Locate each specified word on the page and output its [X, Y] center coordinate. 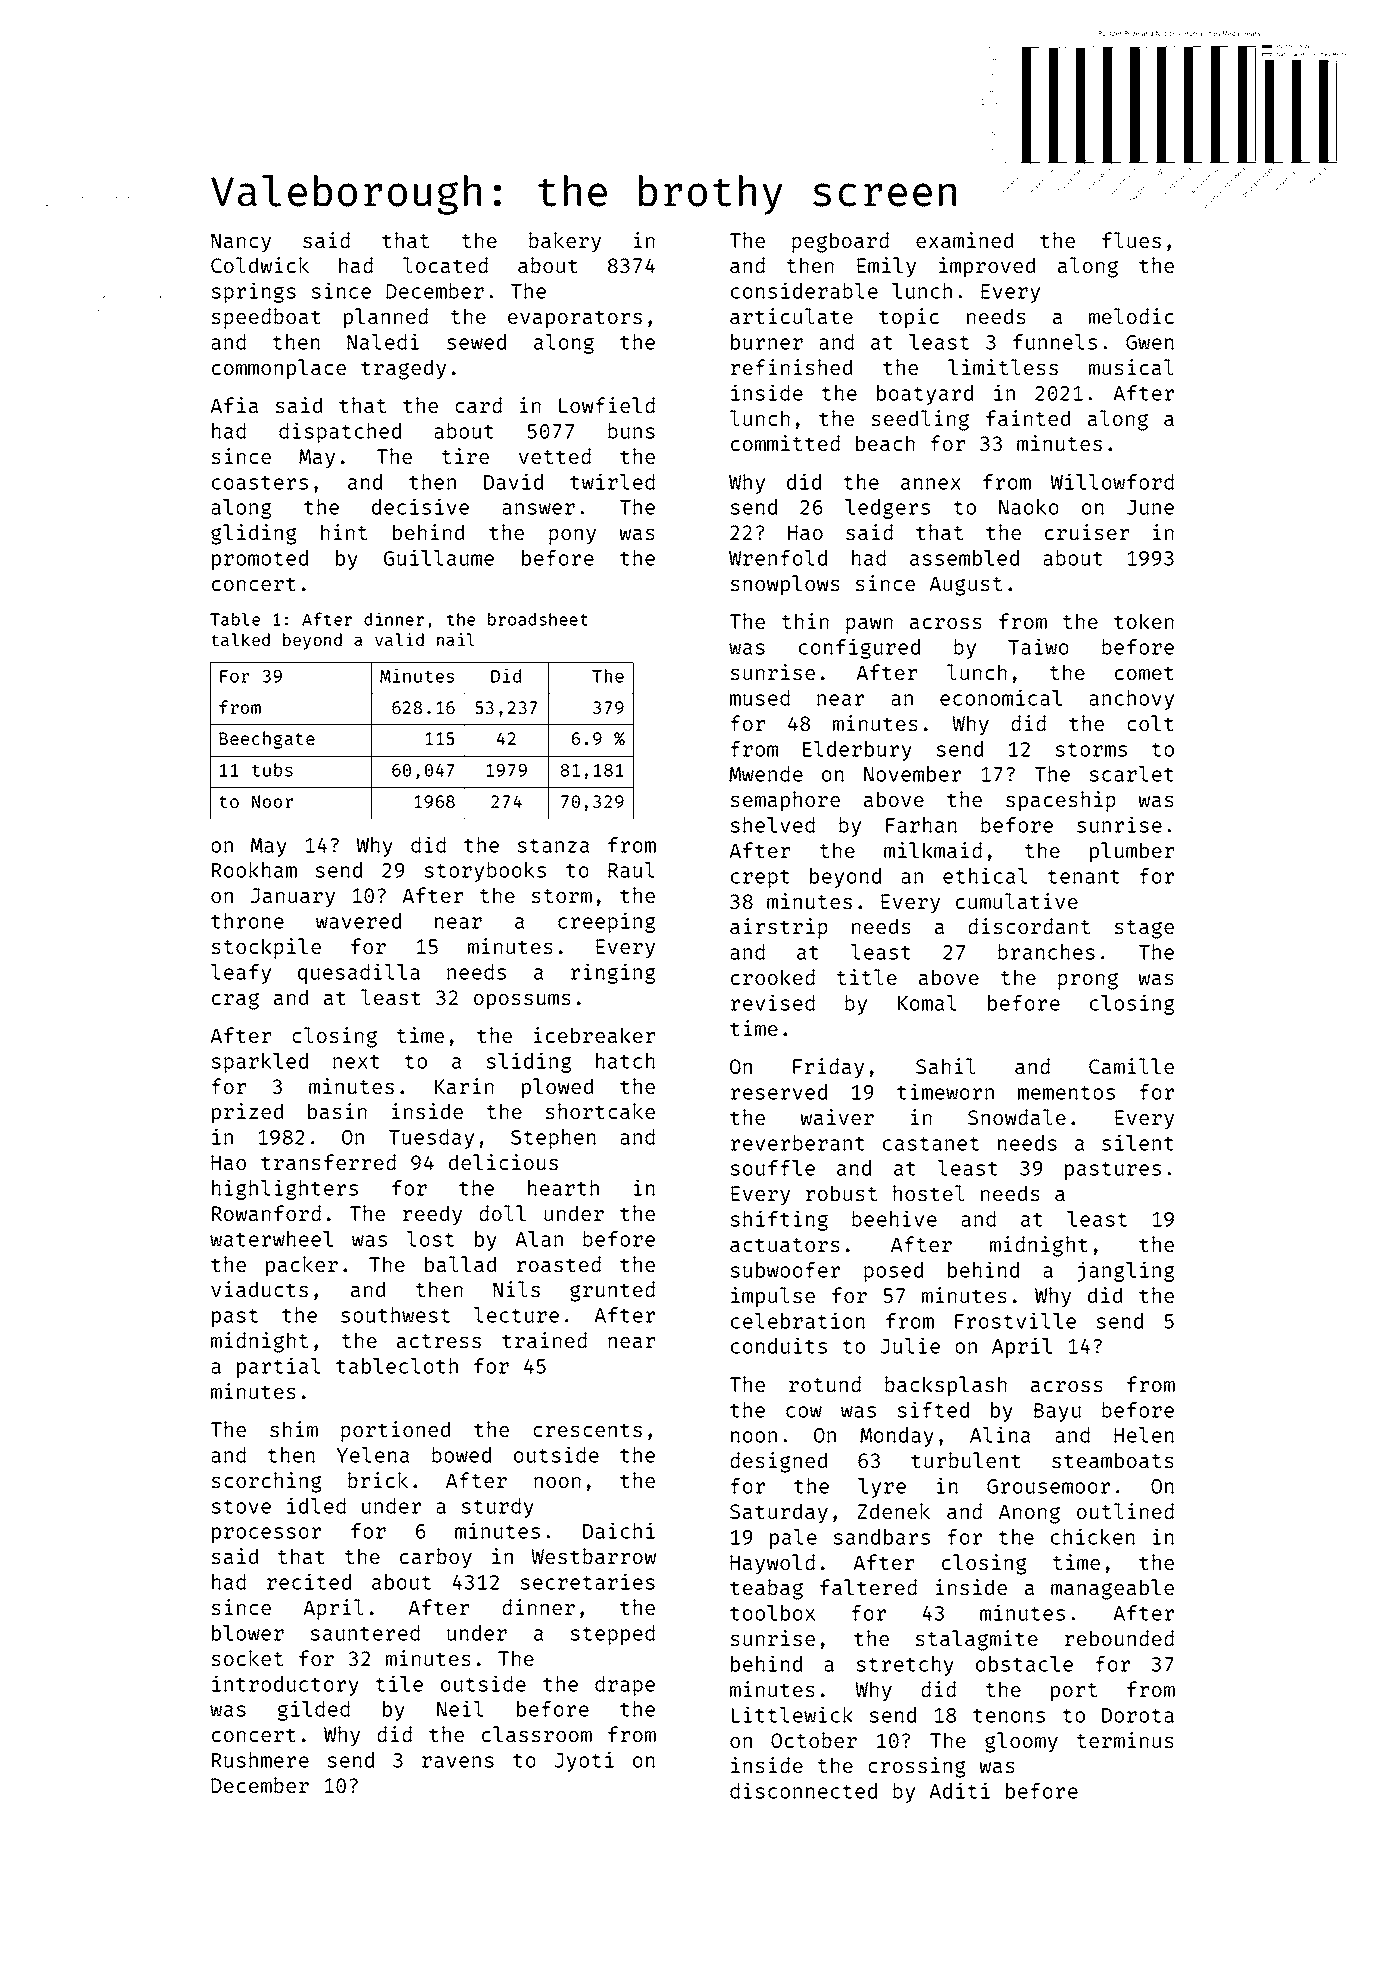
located [445, 265]
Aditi [959, 1790]
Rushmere [260, 1760]
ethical [985, 875]
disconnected [803, 1790]
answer [538, 509]
